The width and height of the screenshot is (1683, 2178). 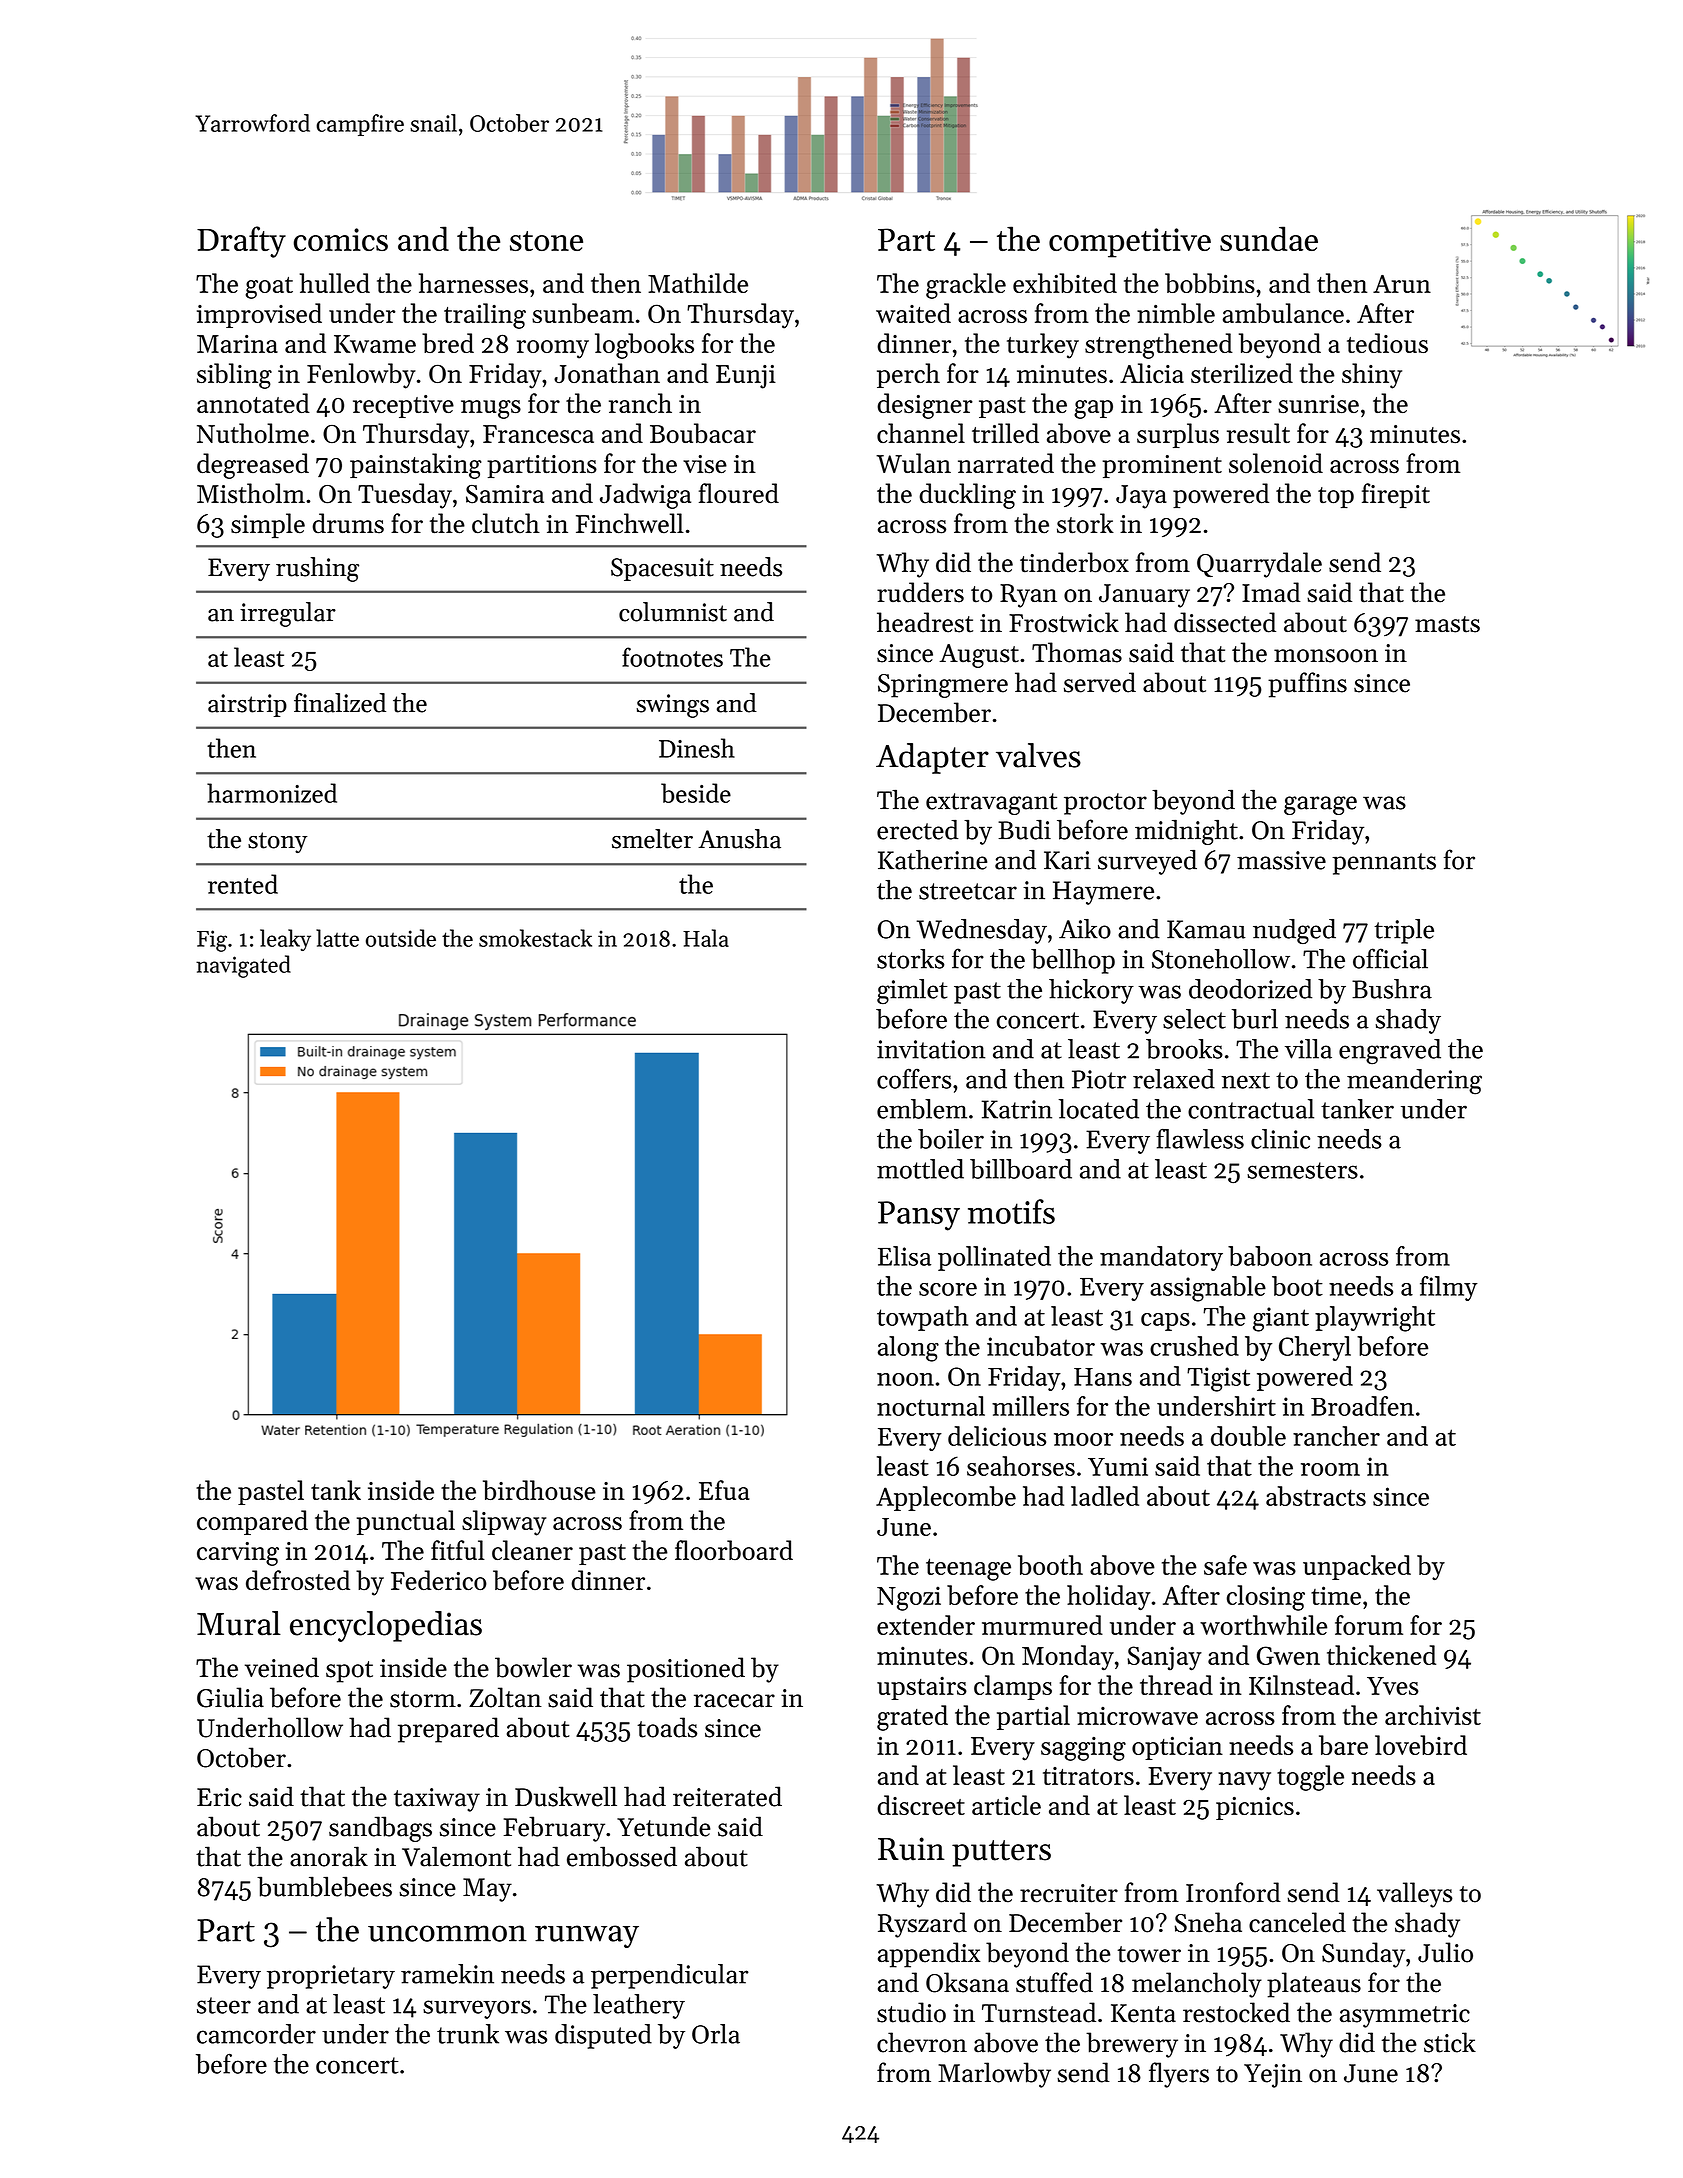 I want to click on prepared, so click(x=448, y=1730).
